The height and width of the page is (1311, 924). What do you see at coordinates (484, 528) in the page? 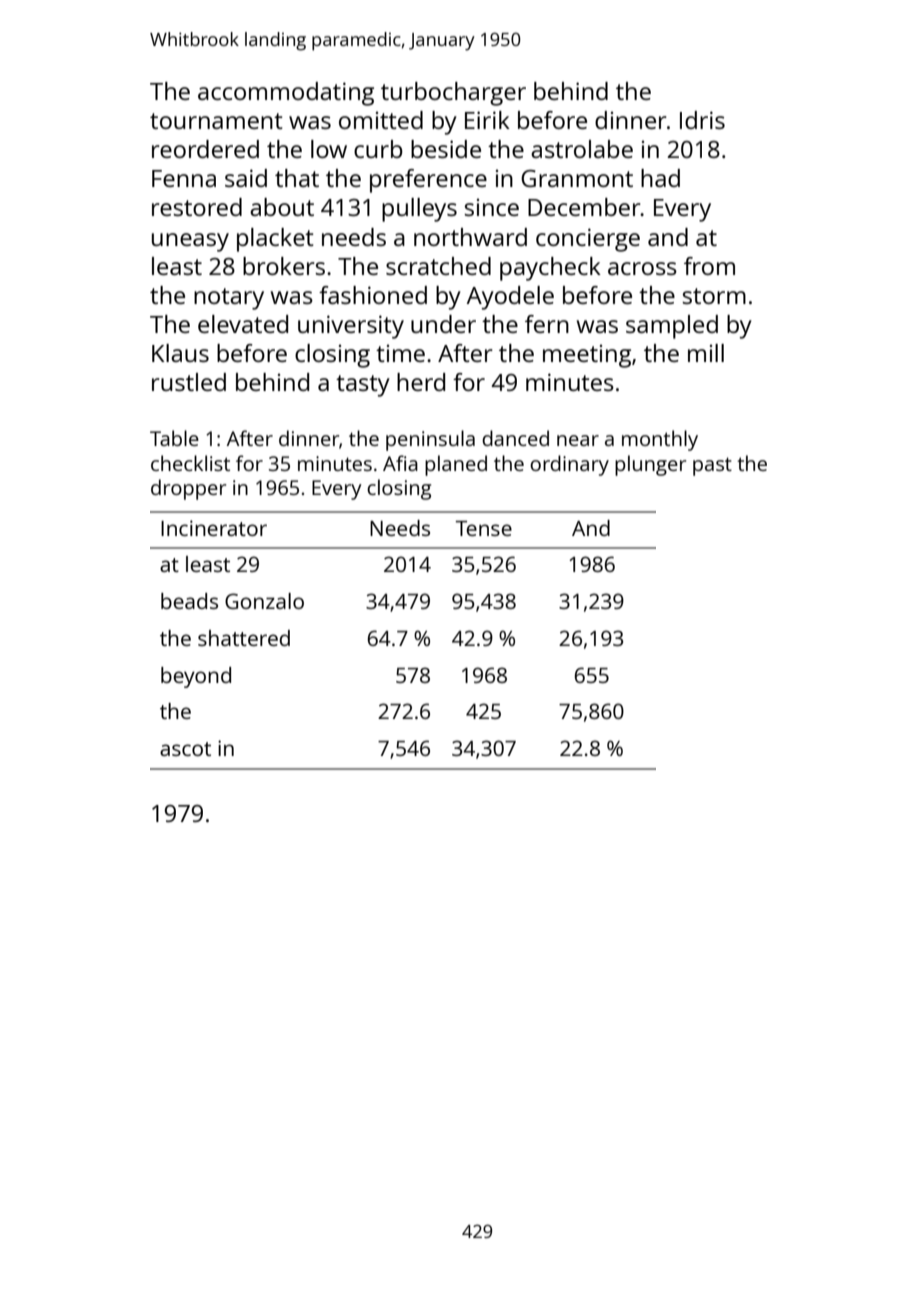
I see `Tense` at bounding box center [484, 528].
